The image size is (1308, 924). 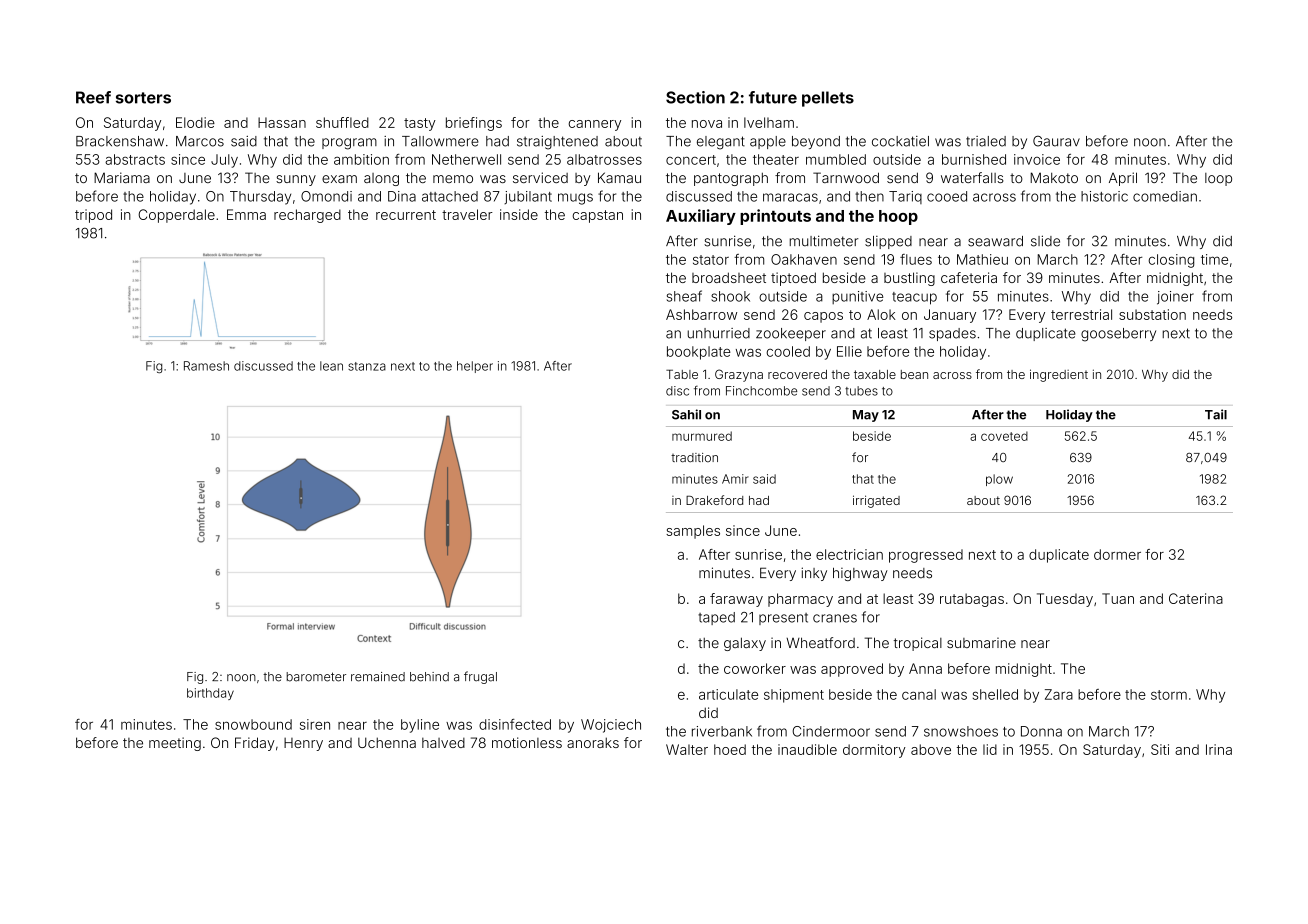 What do you see at coordinates (693, 532) in the screenshot?
I see `samples` at bounding box center [693, 532].
